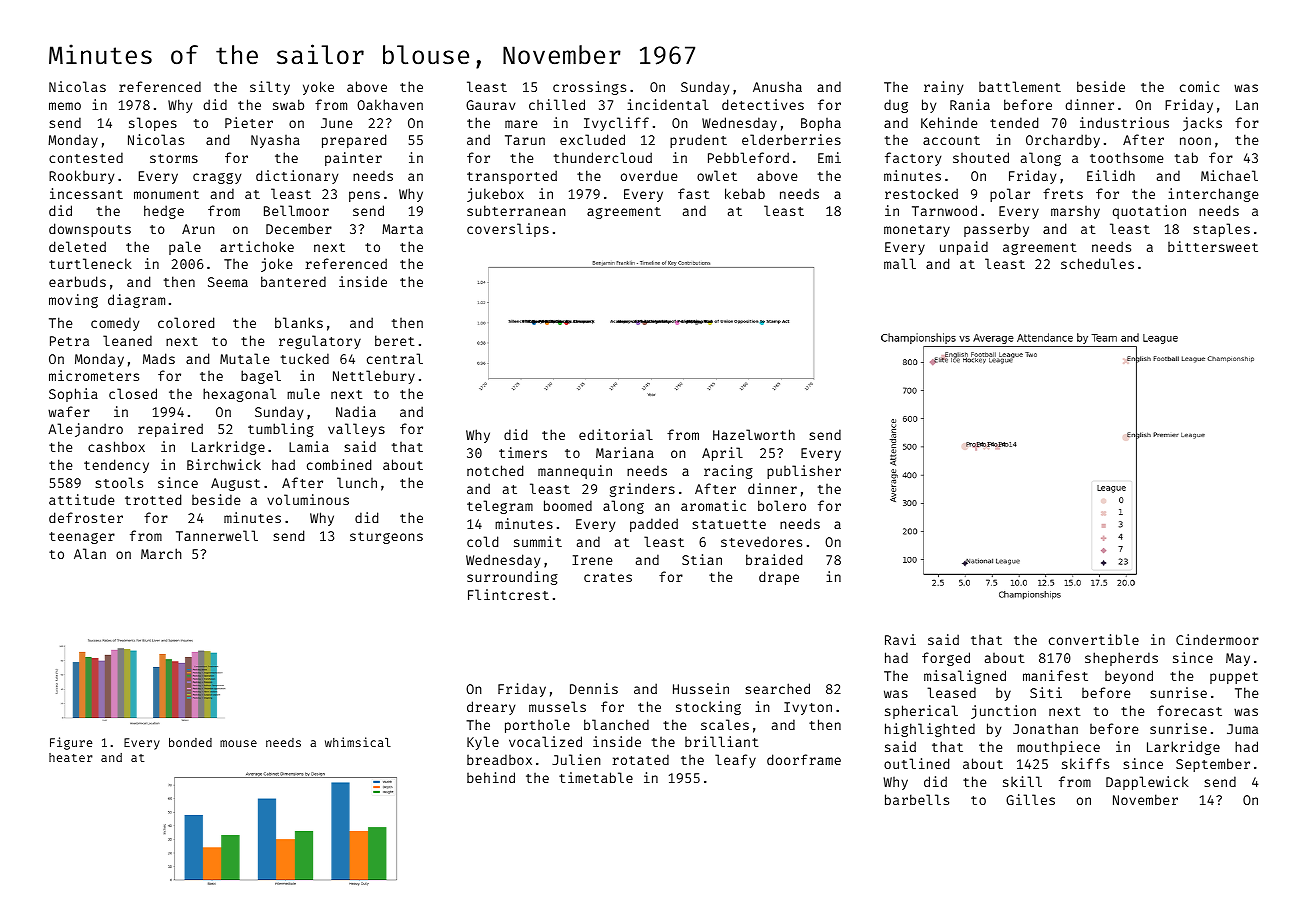 The image size is (1308, 924). Describe the element at coordinates (642, 490) in the document. I see `grinders` at that location.
